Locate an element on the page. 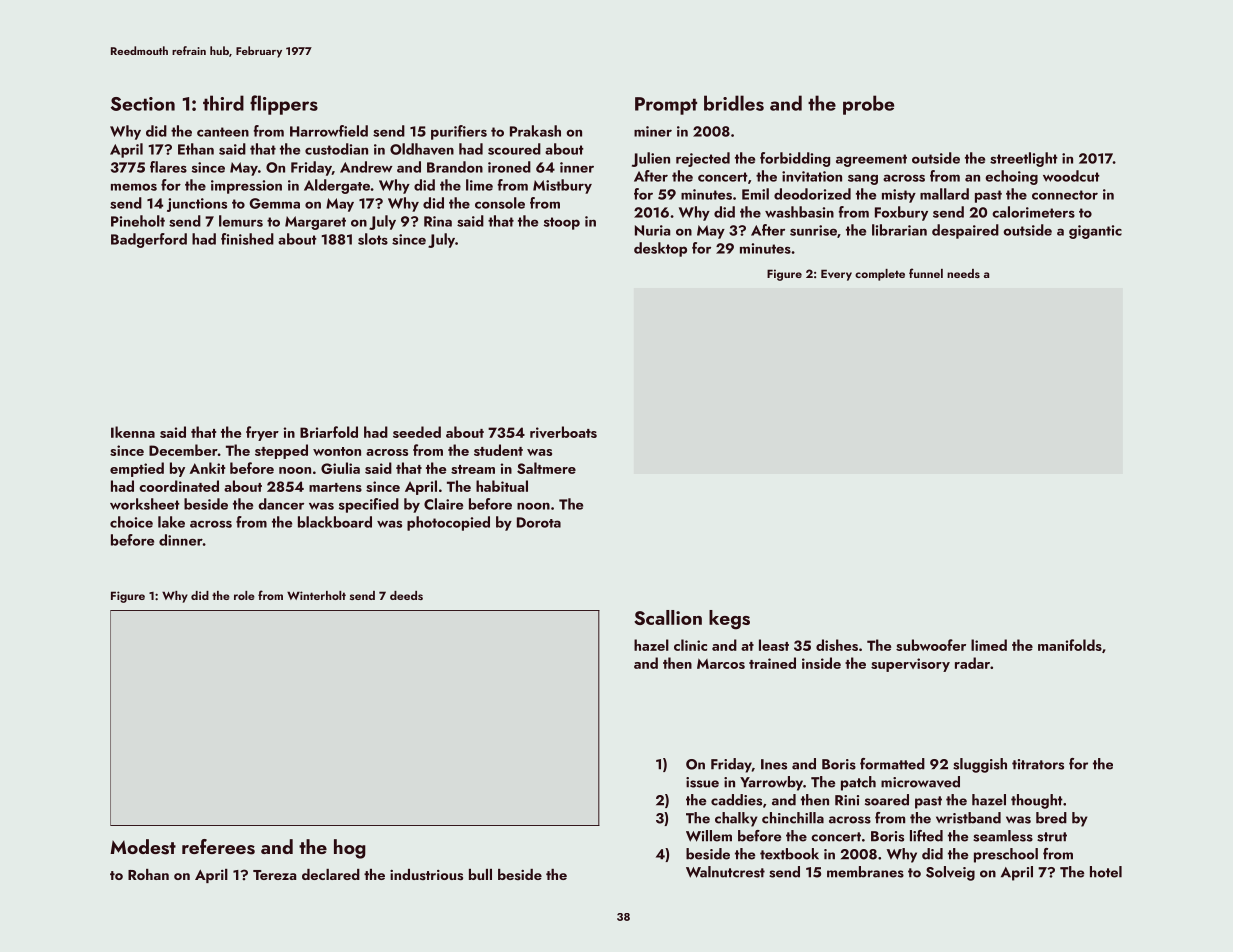 This image has width=1233, height=952. role is located at coordinates (244, 595).
